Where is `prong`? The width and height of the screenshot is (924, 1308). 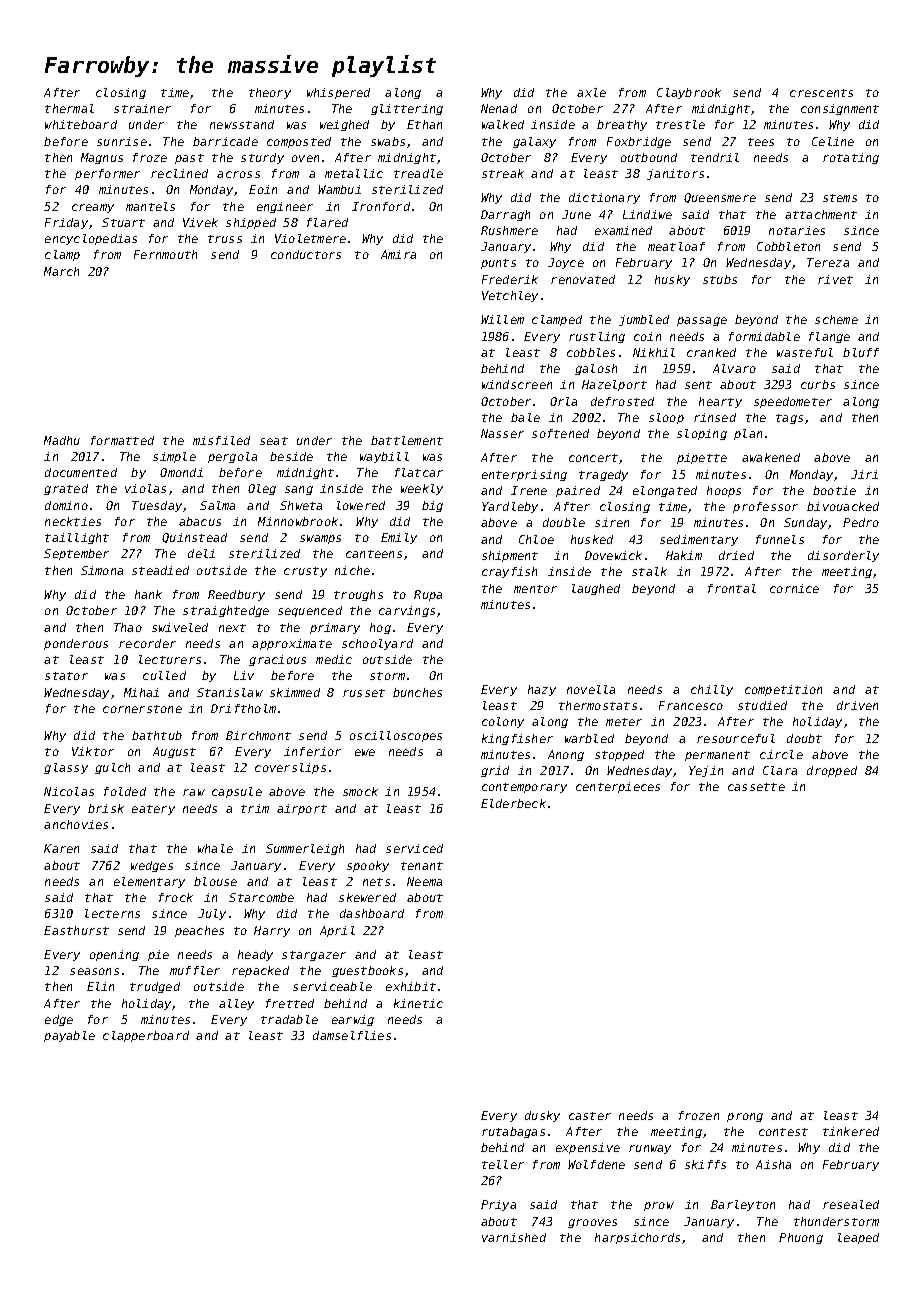 prong is located at coordinates (745, 1117).
